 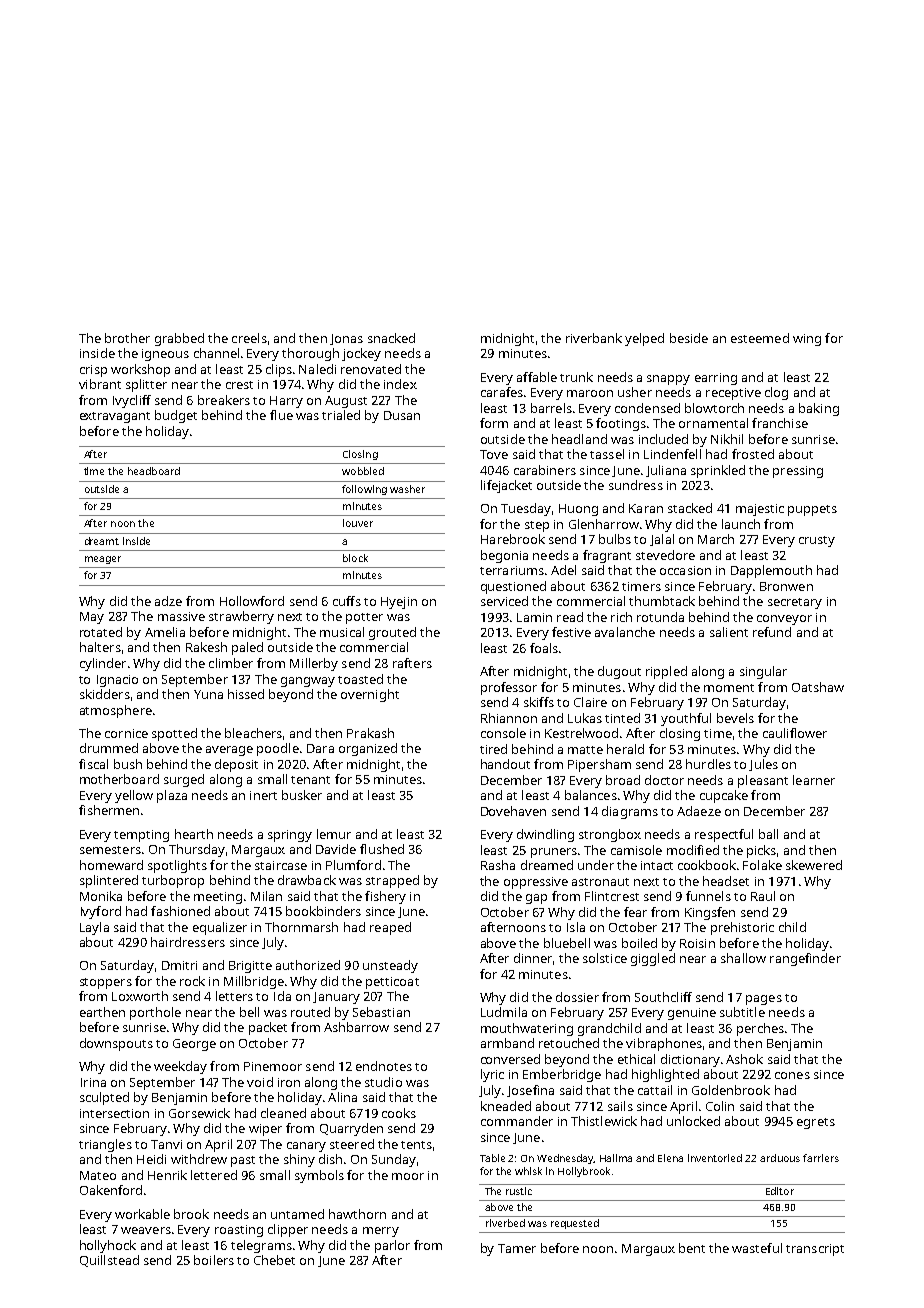 I want to click on parlor, so click(x=392, y=1246).
